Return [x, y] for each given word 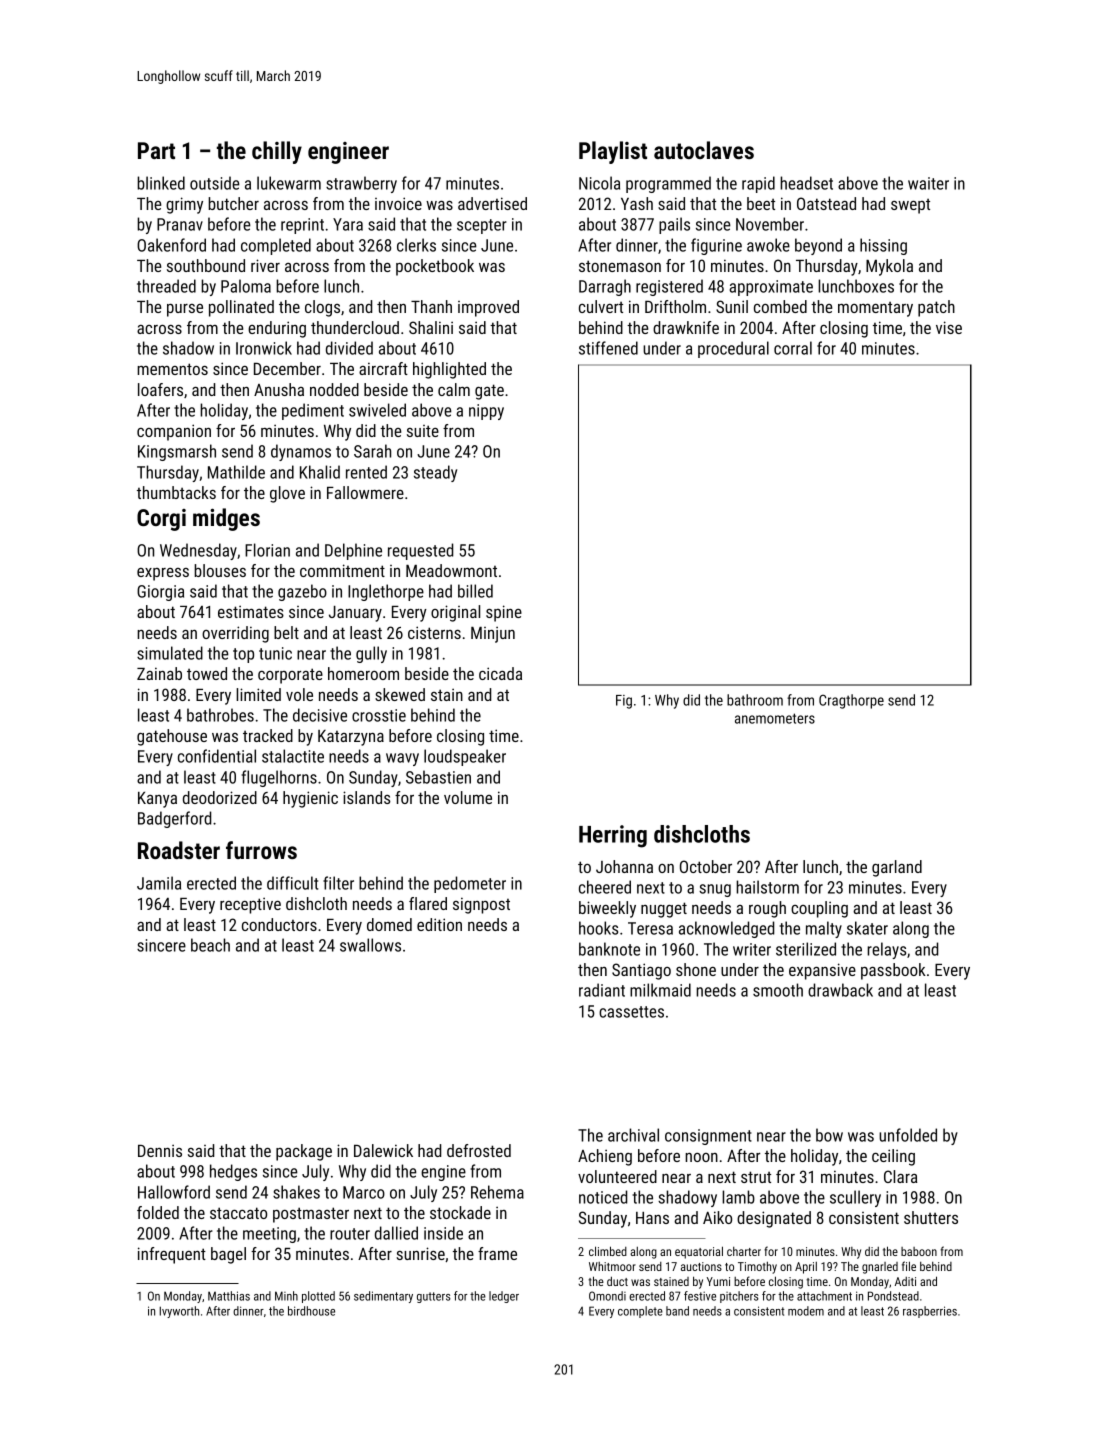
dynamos [301, 452]
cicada [500, 673]
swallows [370, 945]
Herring [613, 836]
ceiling [893, 1157]
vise [949, 327]
